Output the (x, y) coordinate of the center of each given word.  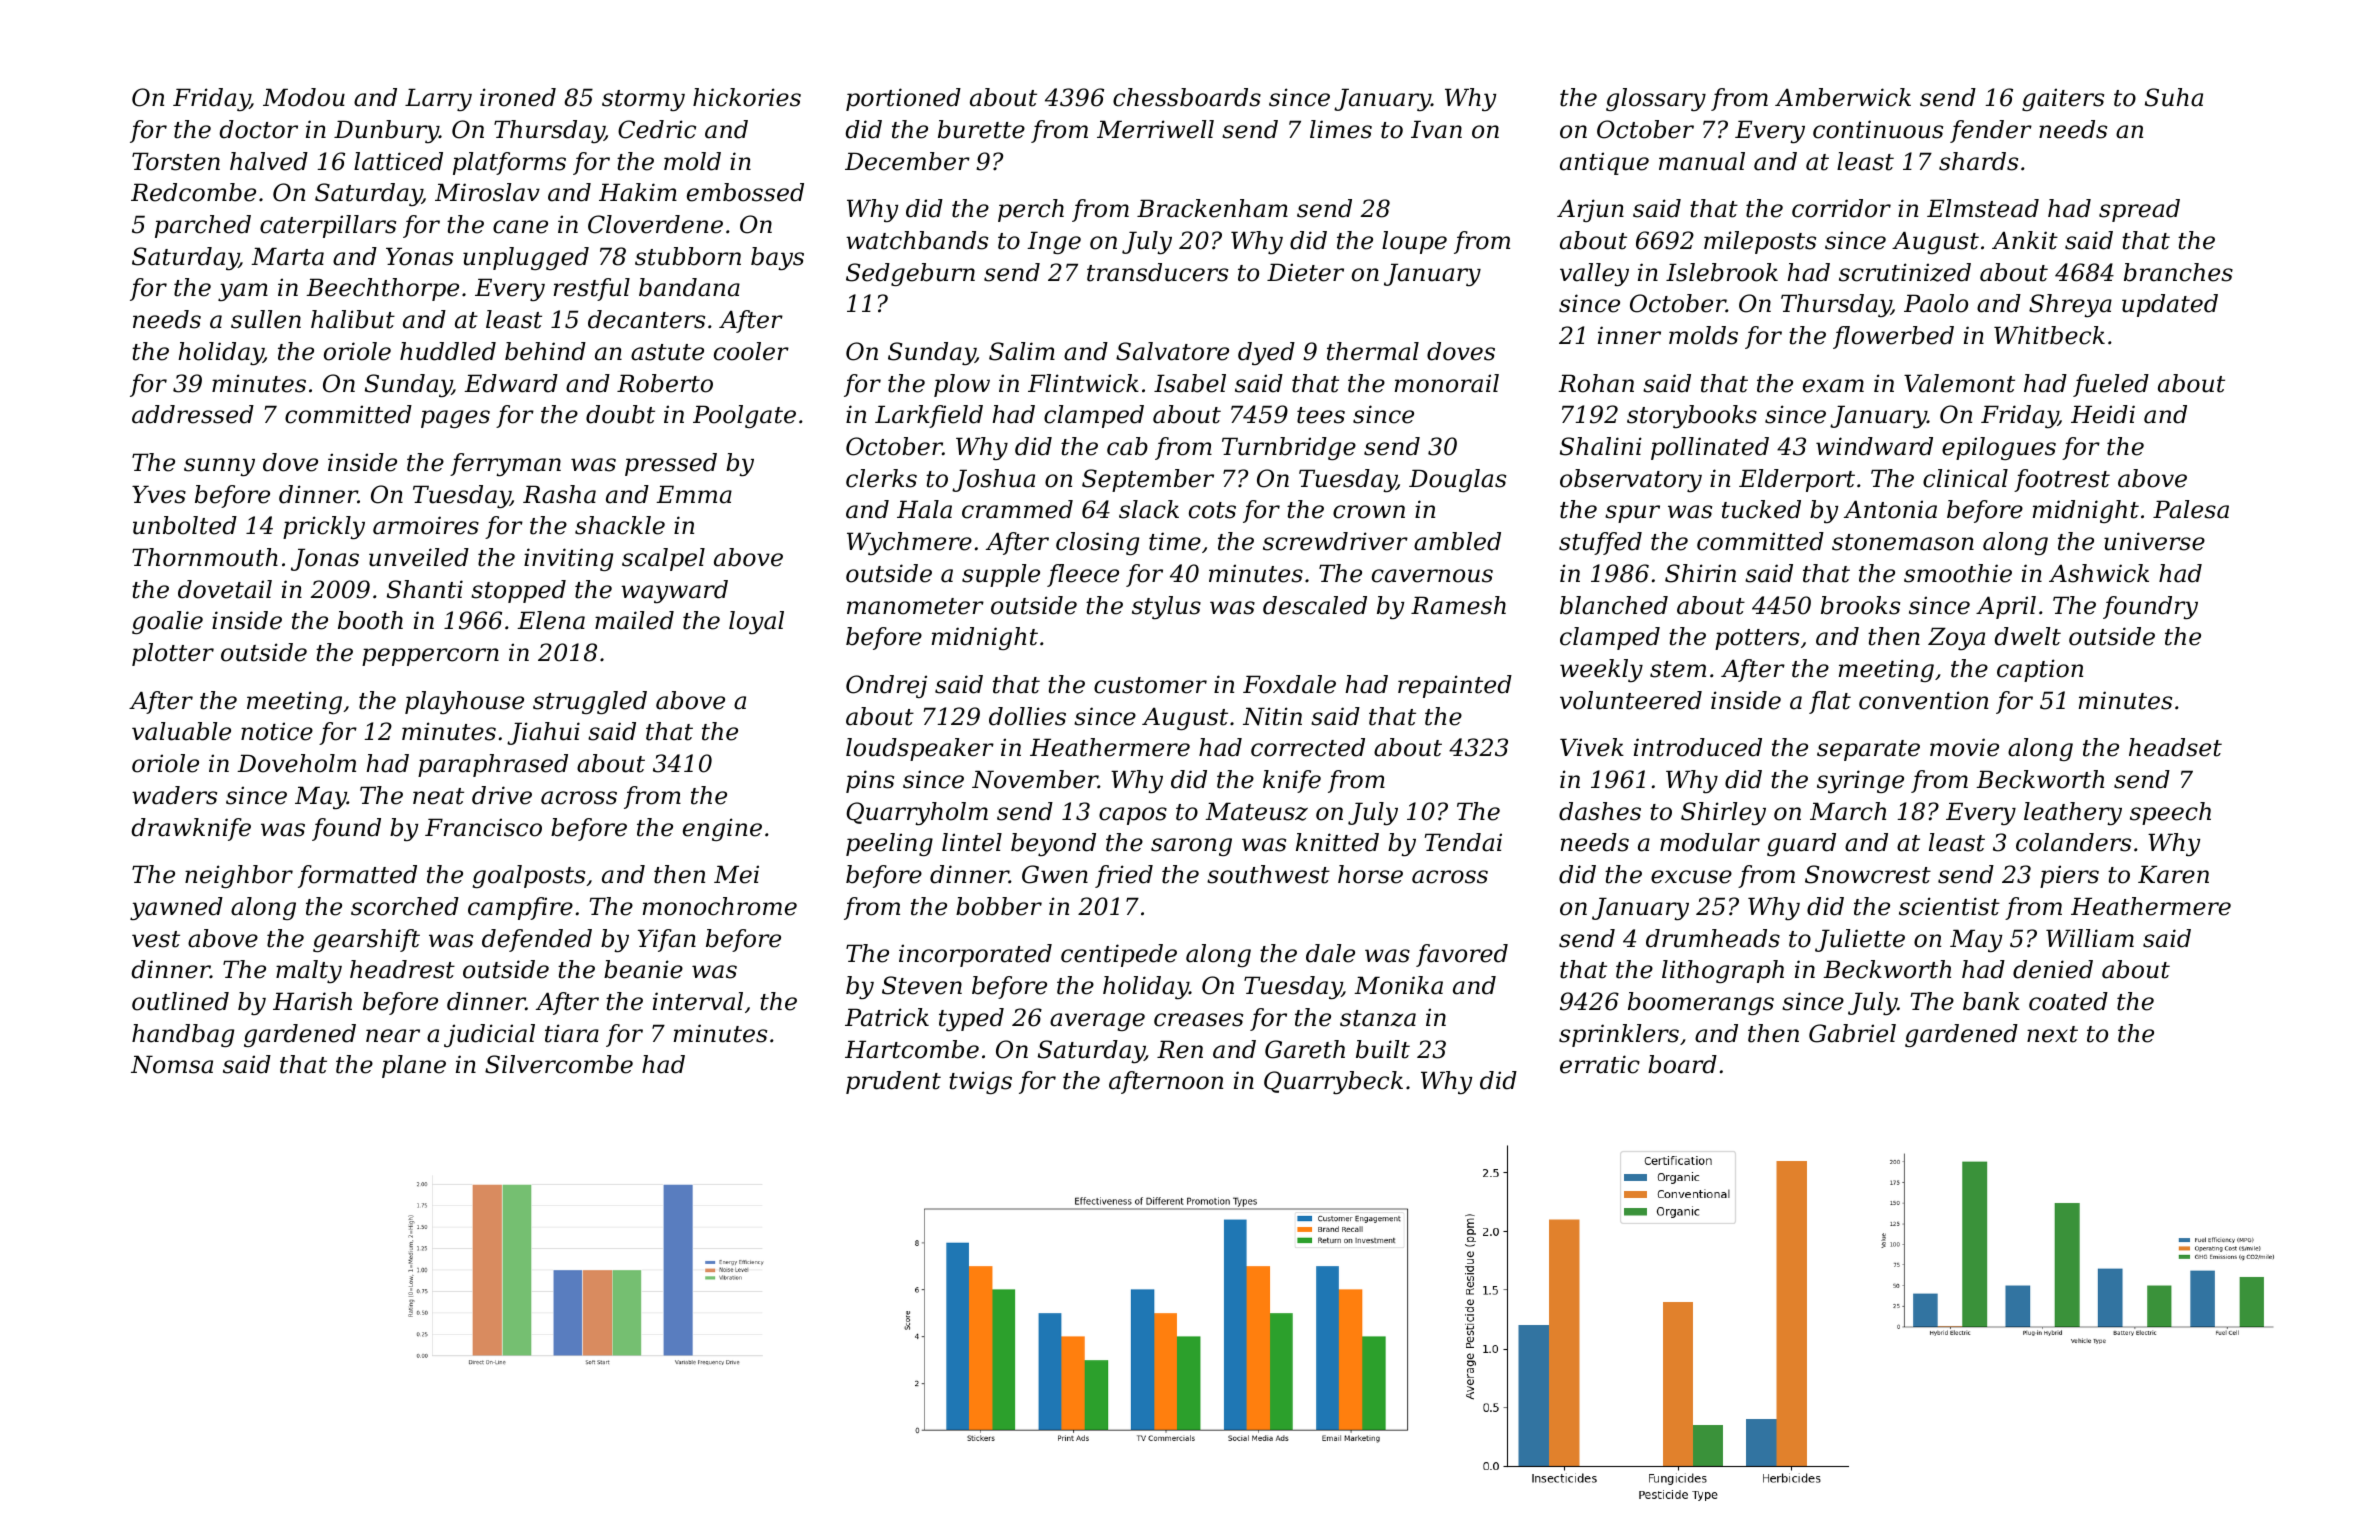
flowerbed (1893, 337)
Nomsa (172, 1064)
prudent (893, 1082)
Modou (304, 97)
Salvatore (1172, 351)
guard (1801, 844)
